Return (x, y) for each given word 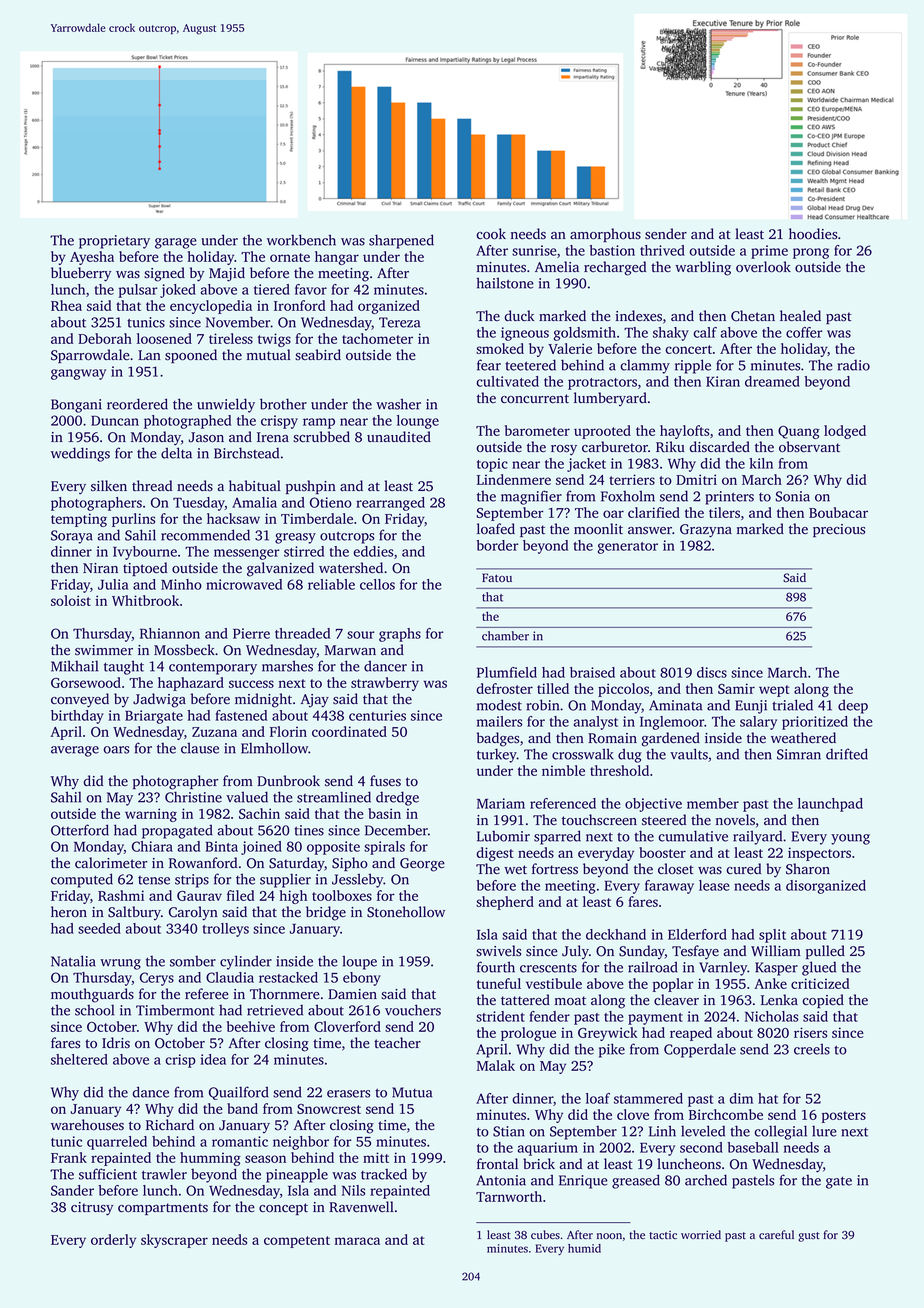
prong (811, 253)
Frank (69, 1157)
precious (839, 530)
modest (499, 705)
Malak (496, 1065)
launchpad (830, 805)
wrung (120, 964)
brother (283, 404)
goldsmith (584, 334)
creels (812, 1049)
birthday (77, 717)
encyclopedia (211, 307)
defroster (504, 688)
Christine (193, 797)
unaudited (399, 436)
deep (853, 706)
